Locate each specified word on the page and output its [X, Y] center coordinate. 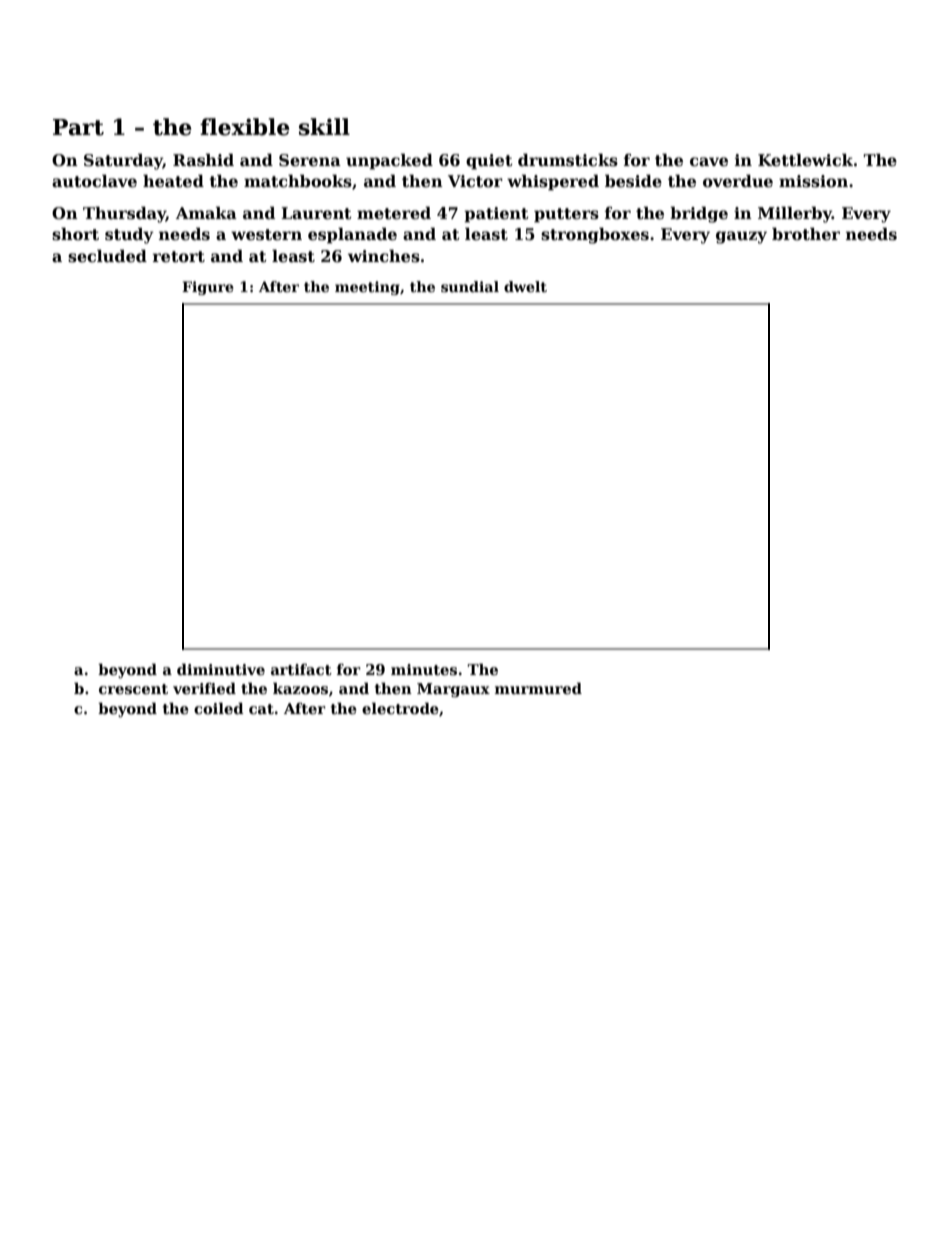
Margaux [453, 690]
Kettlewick [805, 160]
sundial [470, 286]
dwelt [525, 286]
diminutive [221, 669]
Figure [208, 288]
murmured [538, 688]
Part [78, 127]
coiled [219, 708]
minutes [424, 669]
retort [179, 257]
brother [806, 234]
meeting [367, 288]
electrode [400, 708]
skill [324, 127]
